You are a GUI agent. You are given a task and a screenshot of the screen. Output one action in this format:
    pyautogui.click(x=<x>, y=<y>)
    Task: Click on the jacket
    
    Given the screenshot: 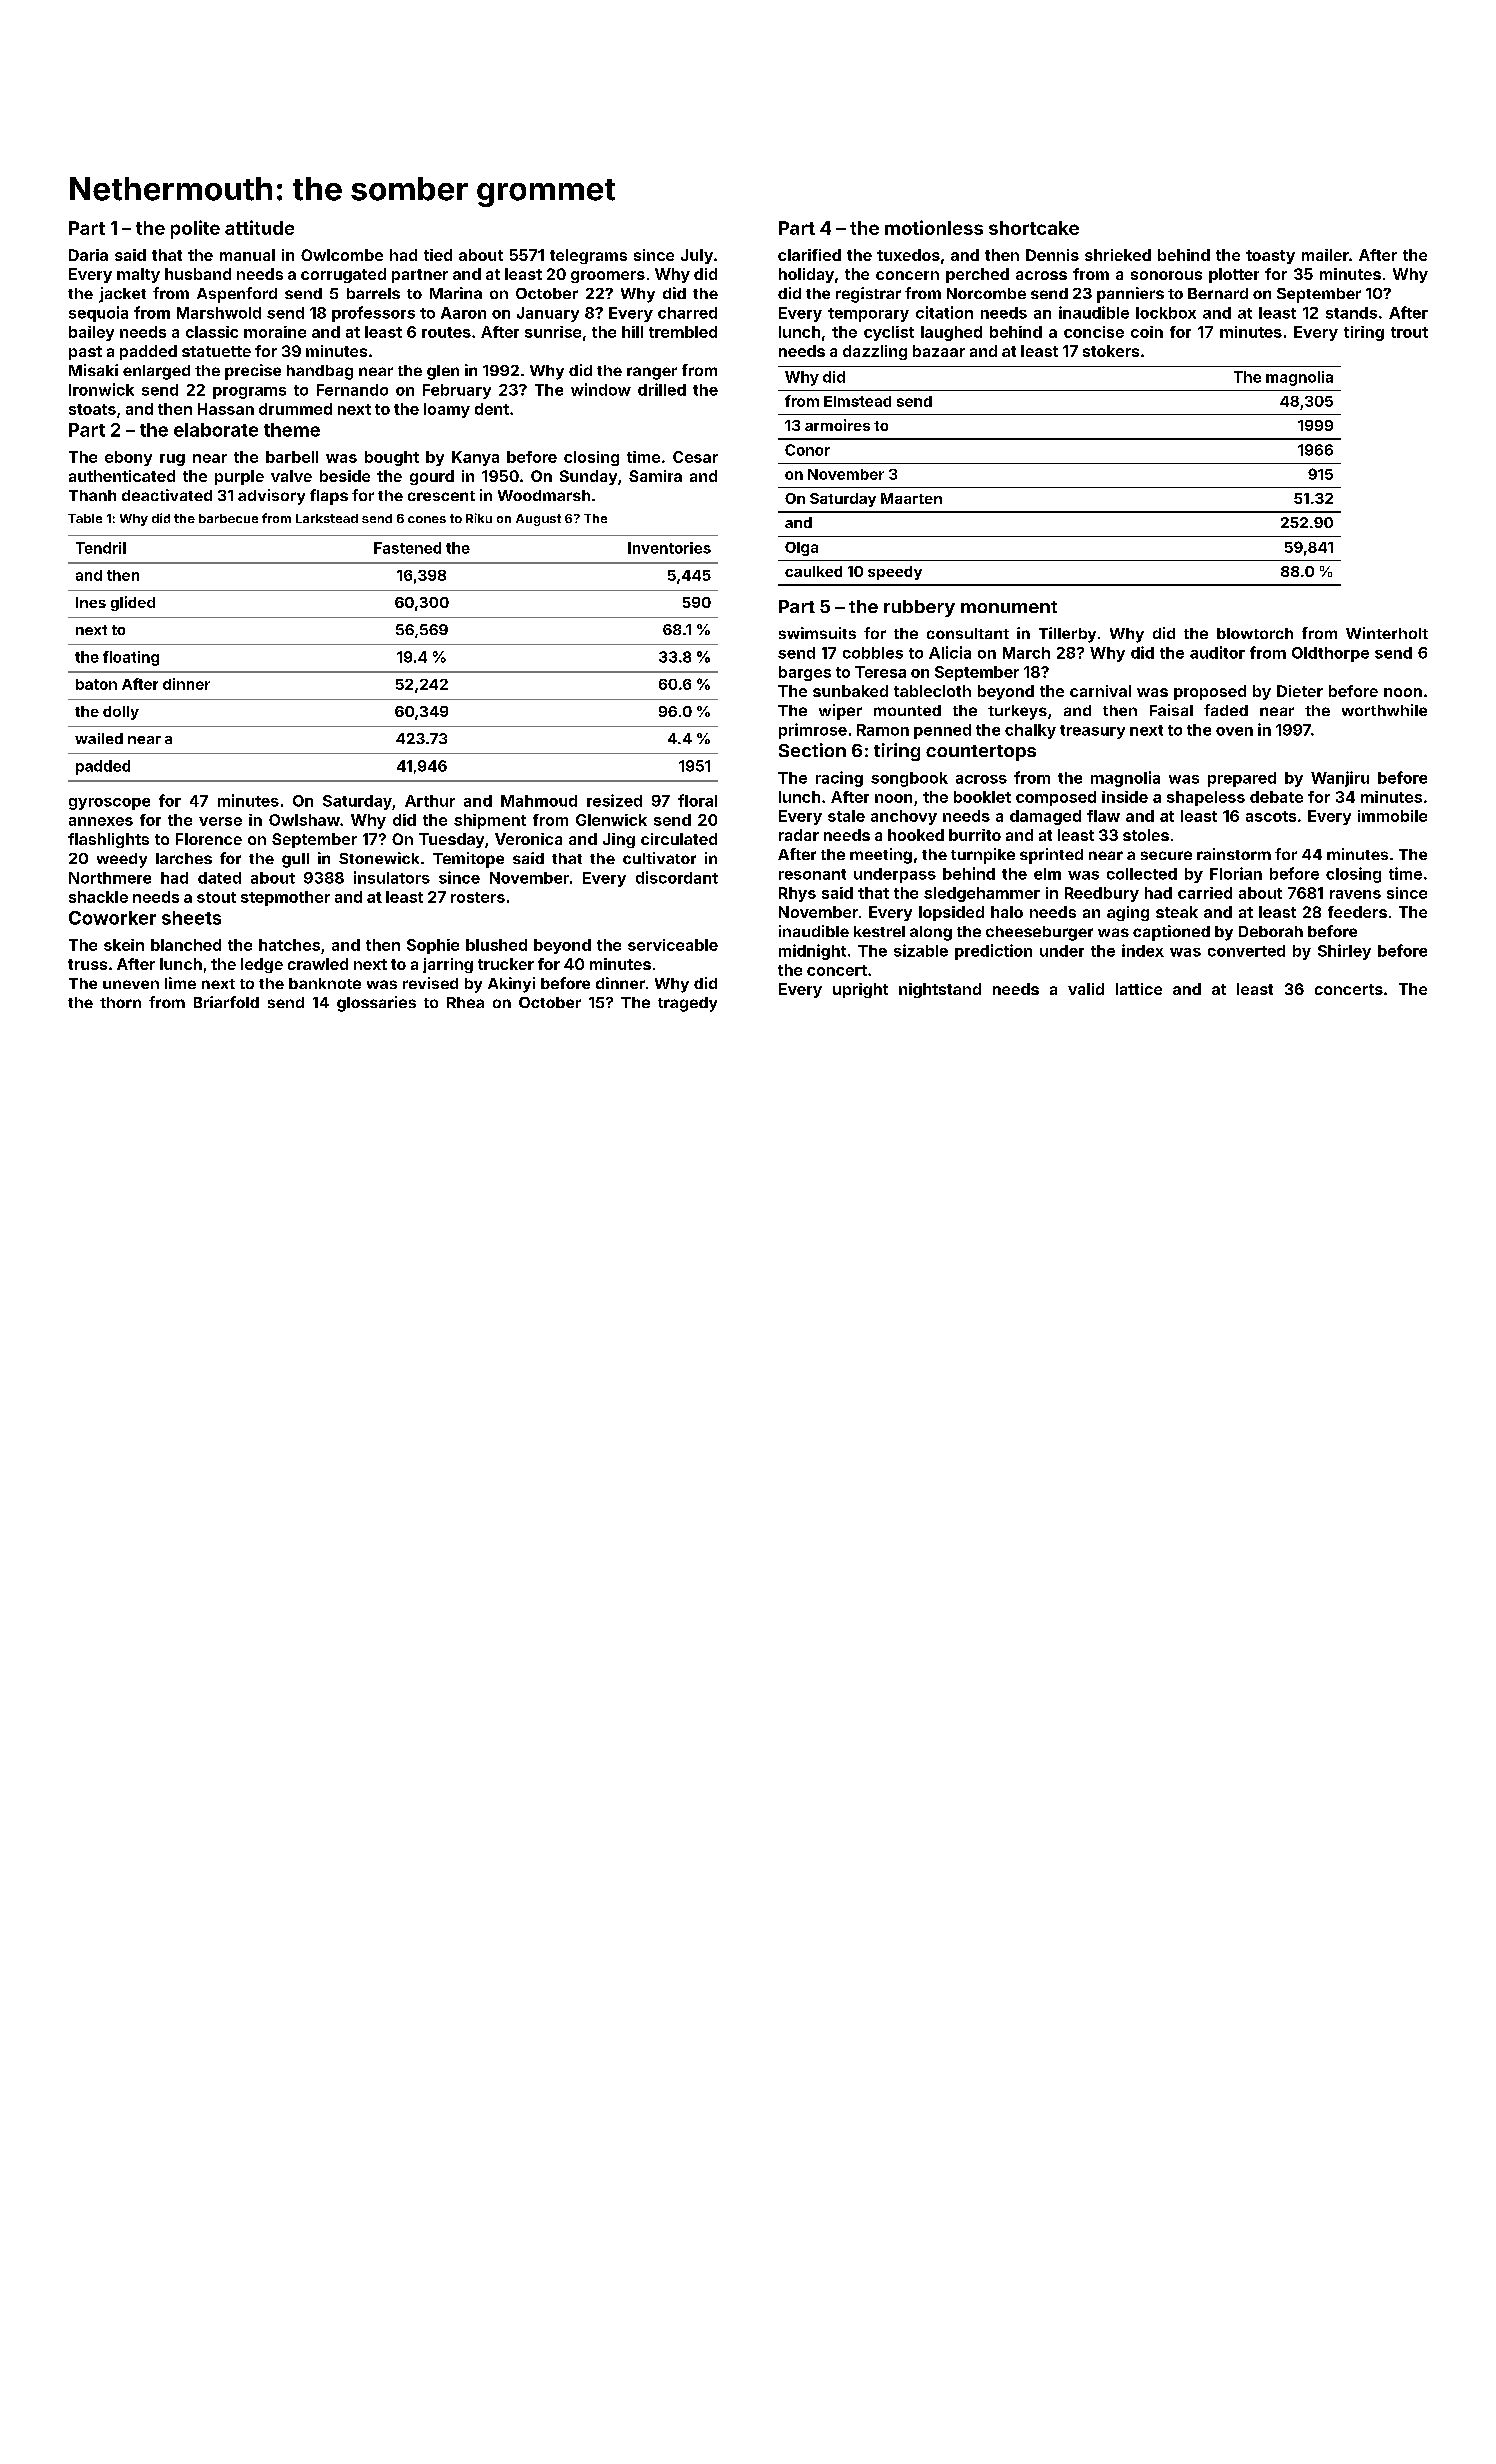 What is the action you would take?
    pyautogui.click(x=122, y=295)
